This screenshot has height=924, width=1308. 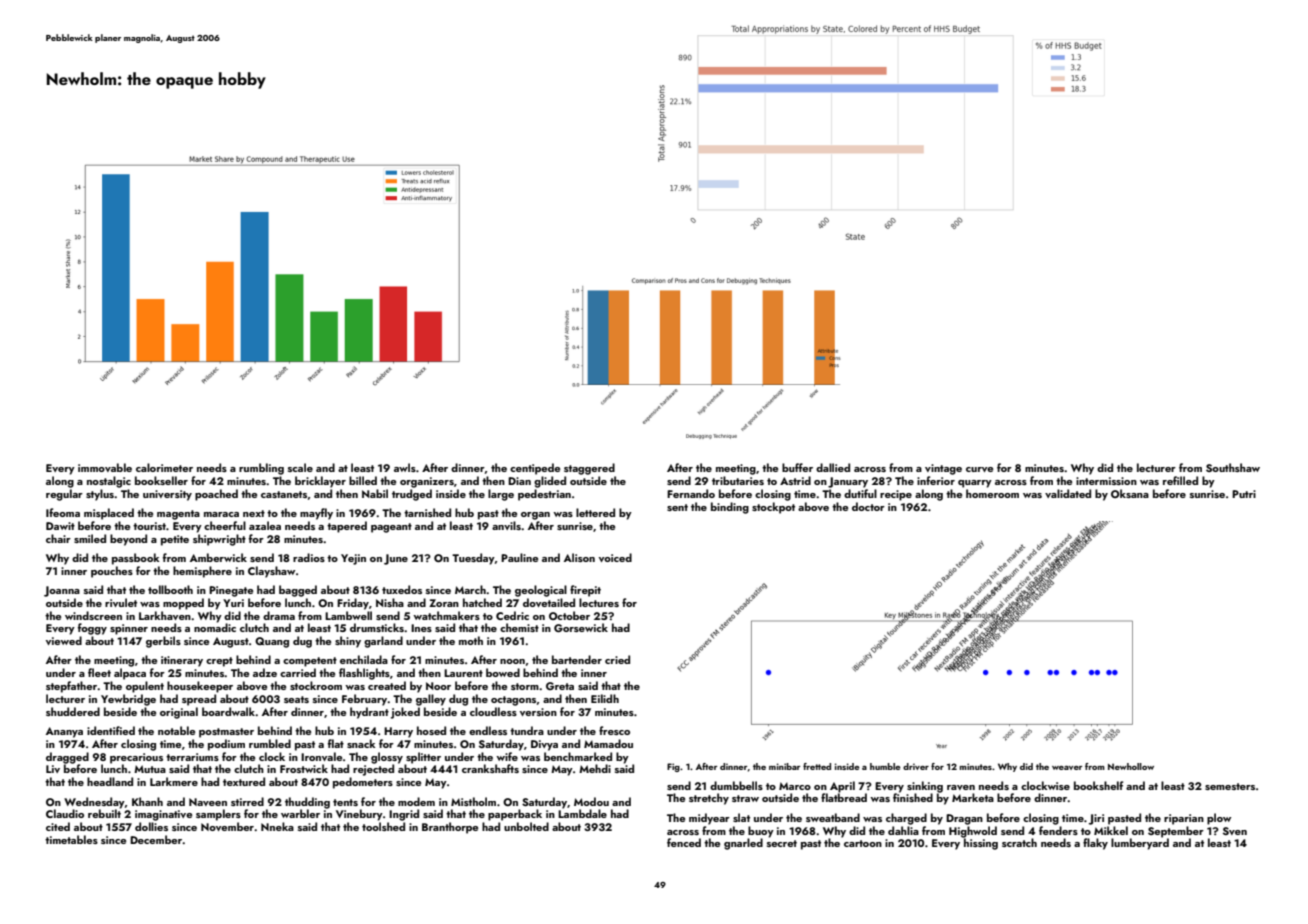 I want to click on centipede, so click(x=535, y=469).
